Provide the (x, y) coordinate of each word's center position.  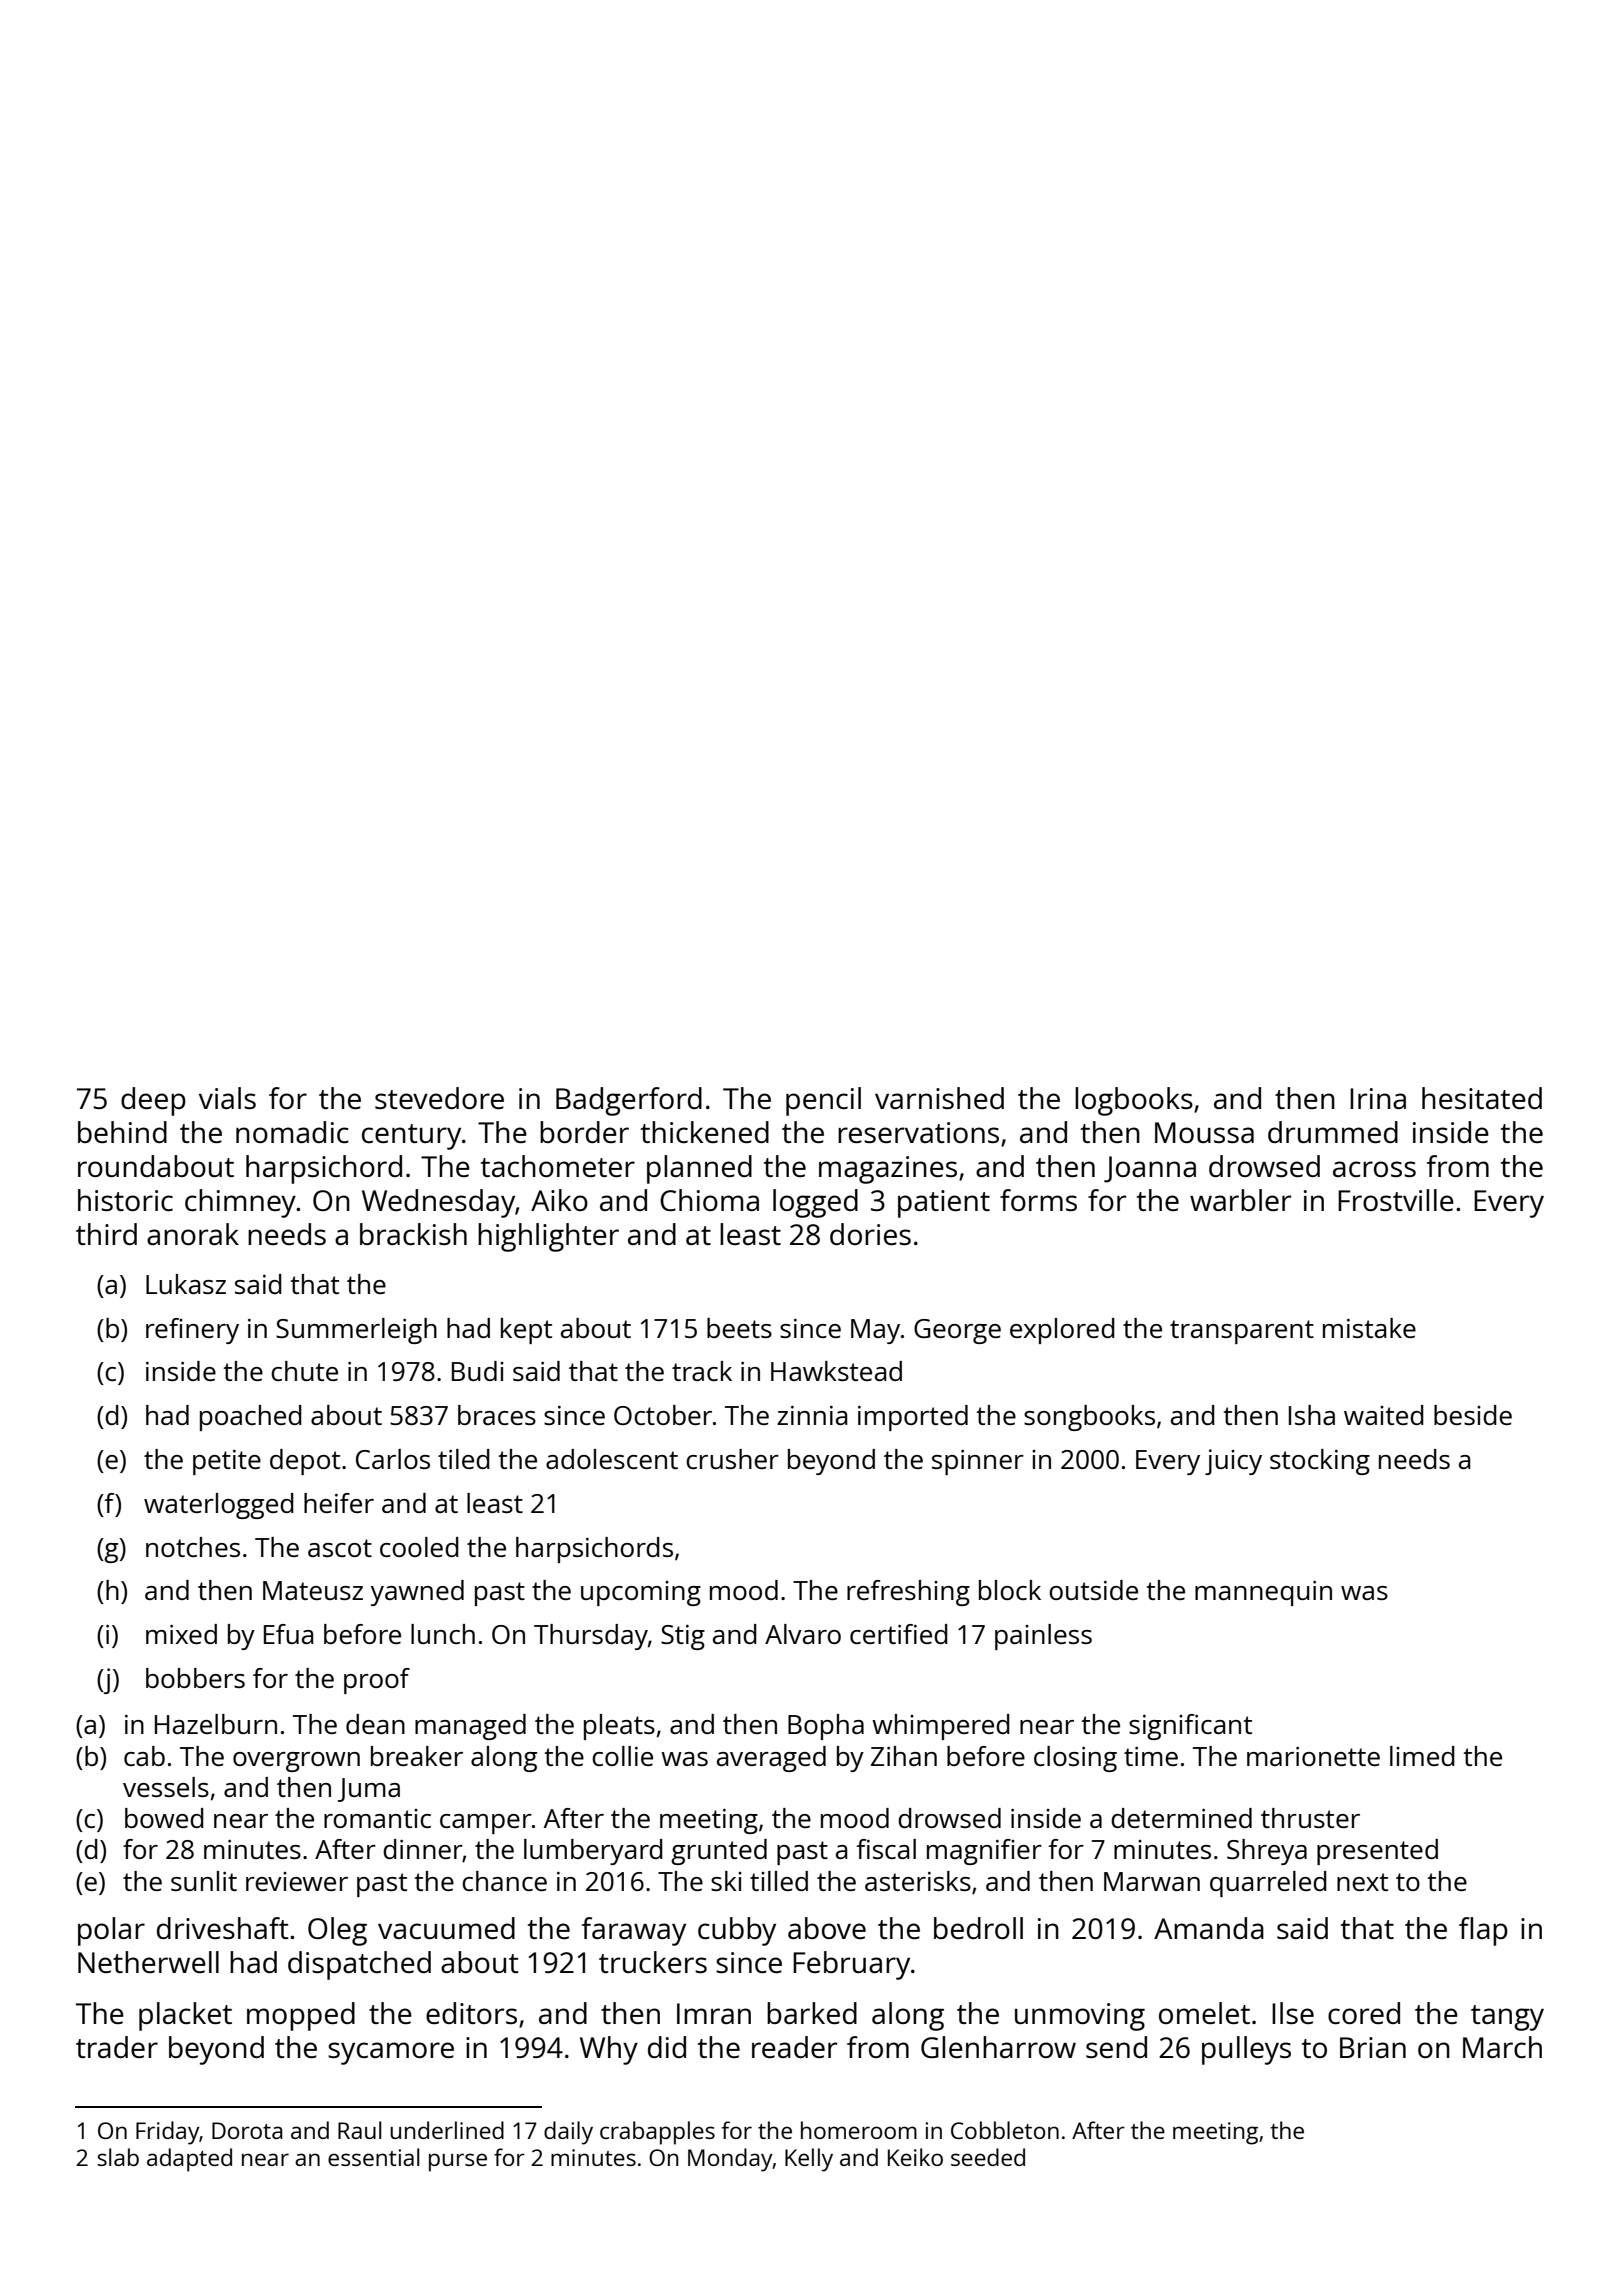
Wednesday (438, 1203)
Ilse (1293, 2013)
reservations (918, 1132)
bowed (164, 1818)
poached (251, 1418)
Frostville (1396, 1200)
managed (470, 1727)
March (1502, 2047)
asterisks (918, 1881)
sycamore (391, 2053)
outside (1093, 1590)
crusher (732, 1459)
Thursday (591, 1637)
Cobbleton (1005, 2130)
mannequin (1263, 1593)
